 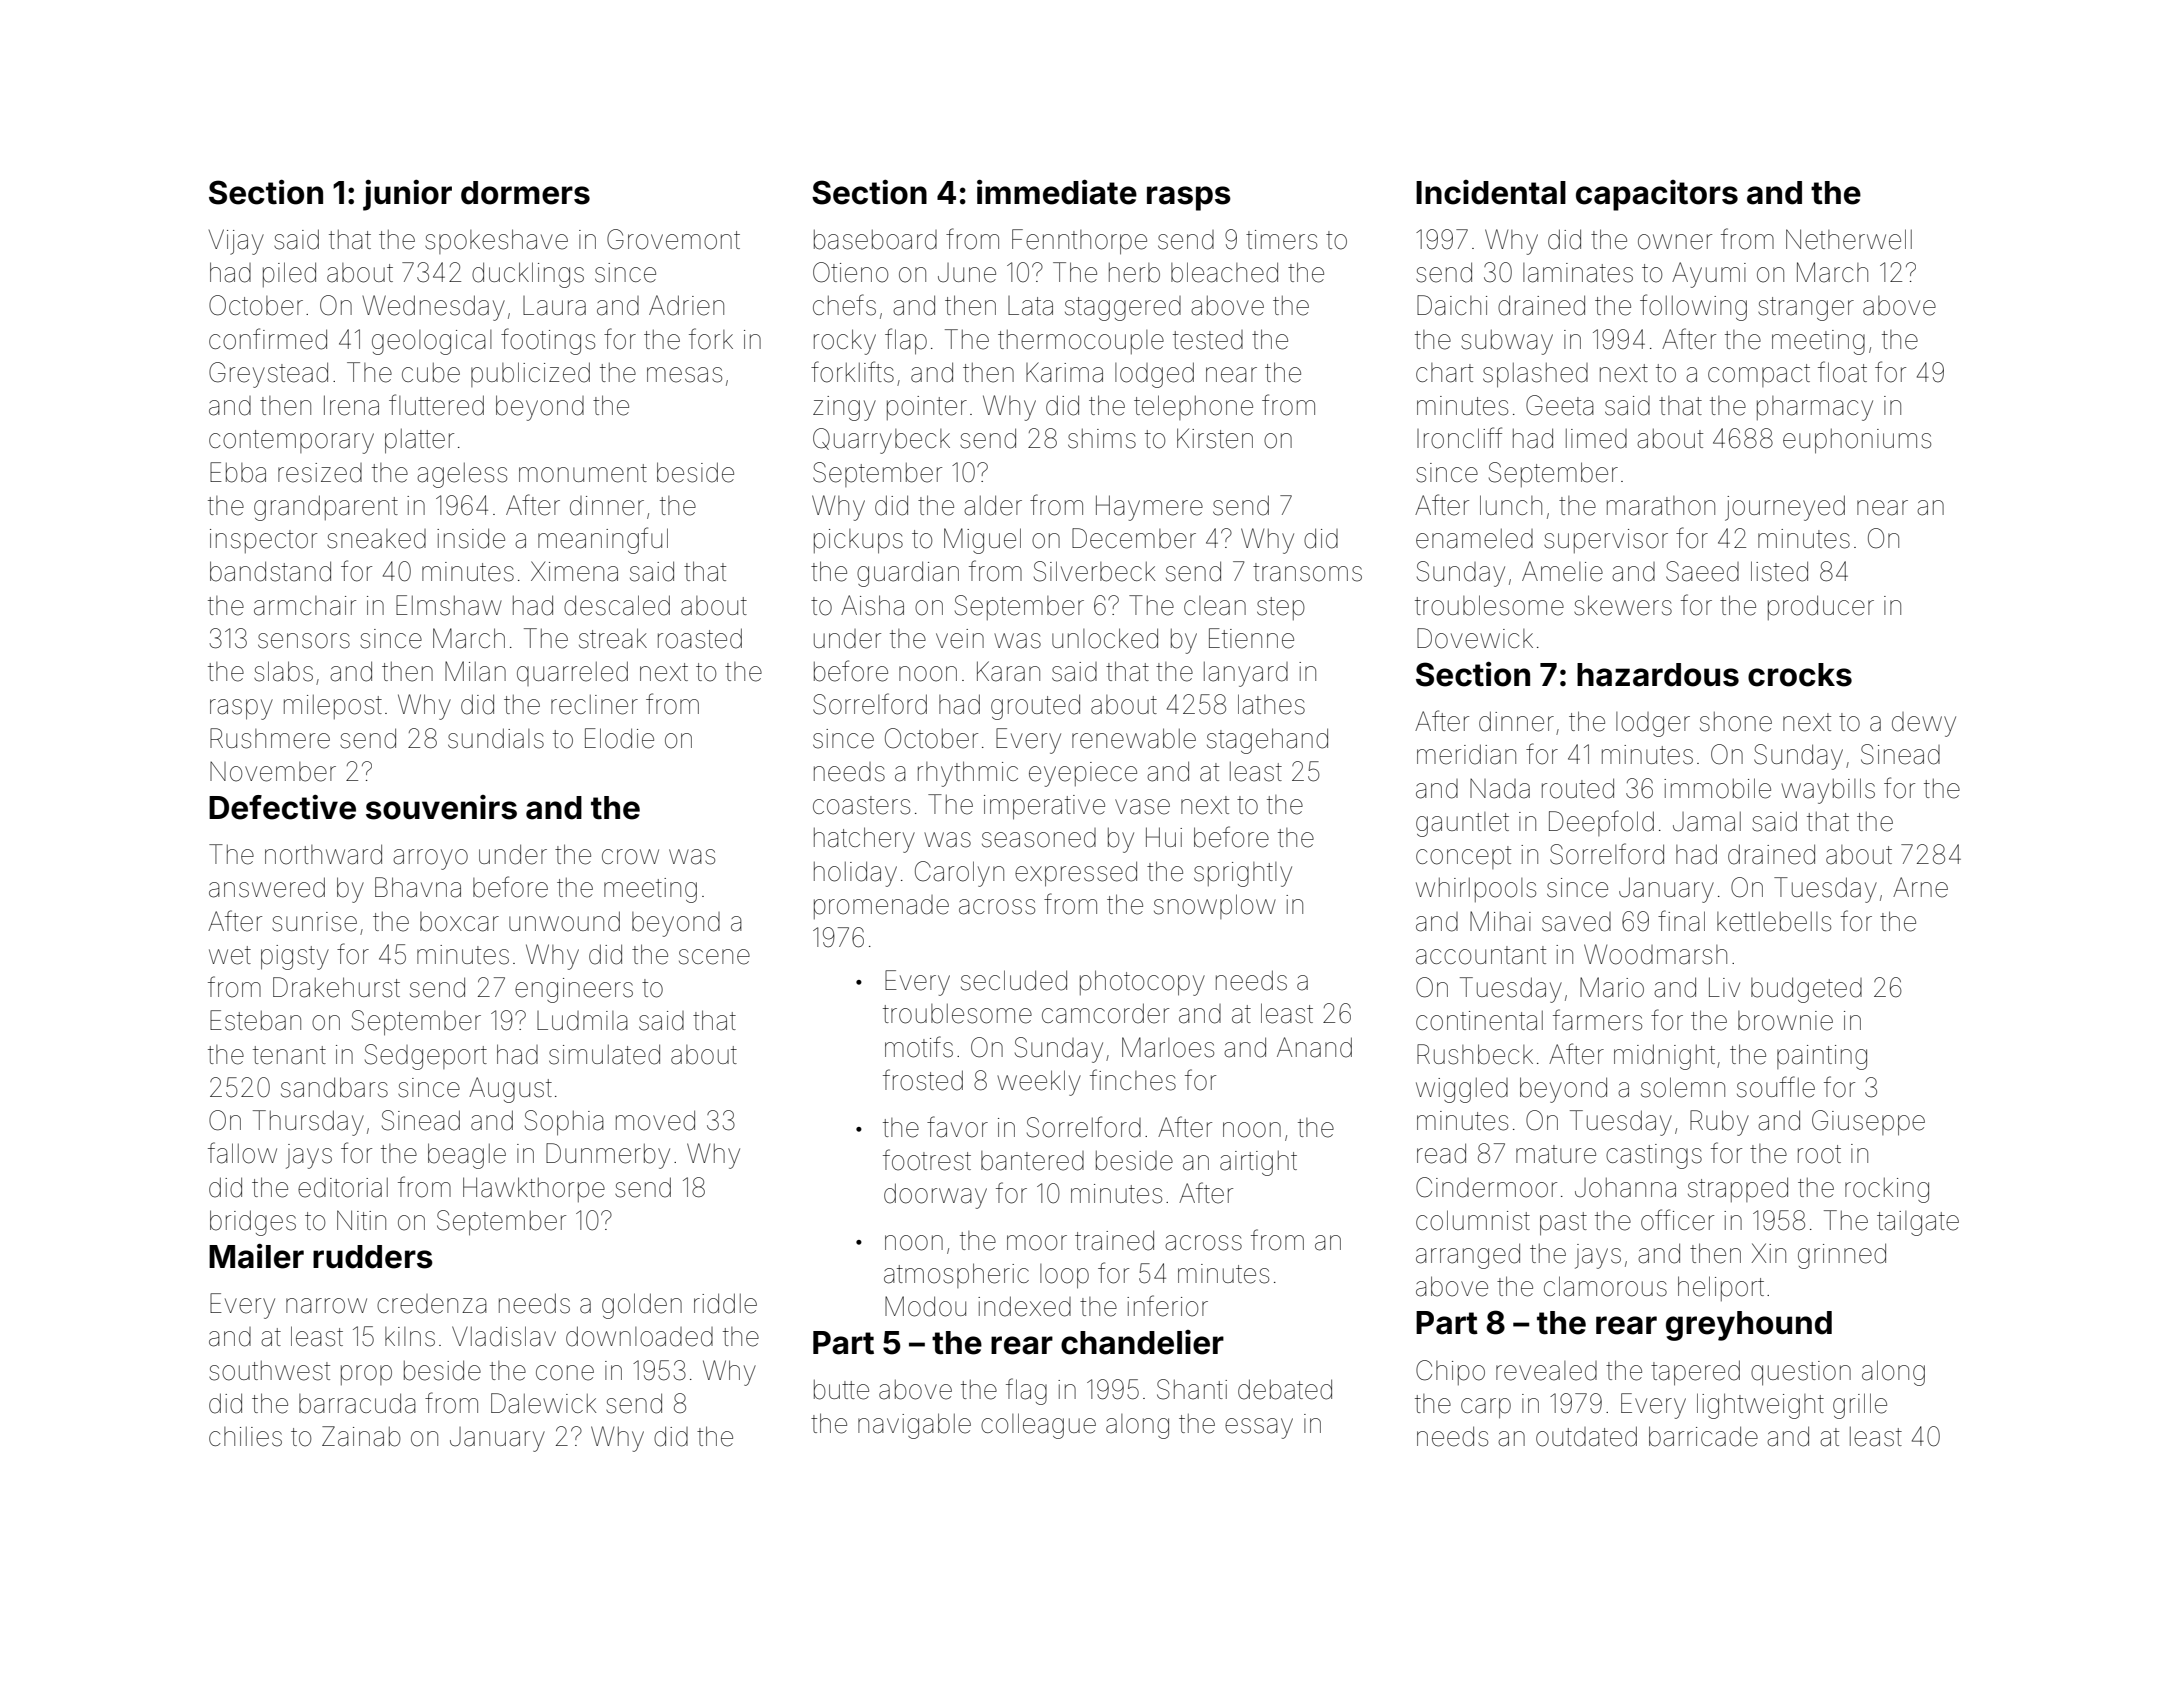 What do you see at coordinates (1785, 508) in the screenshot?
I see `journeyed` at bounding box center [1785, 508].
